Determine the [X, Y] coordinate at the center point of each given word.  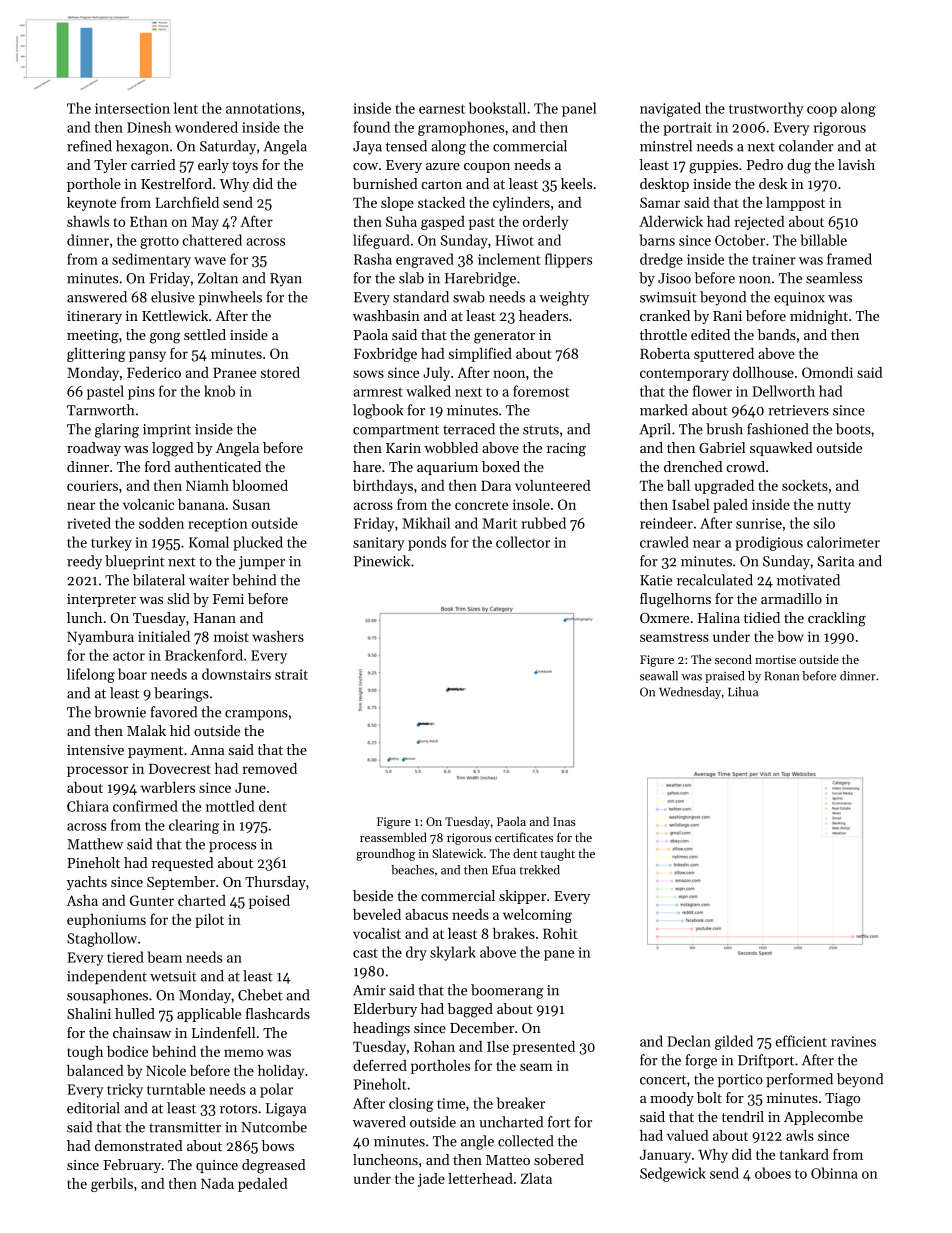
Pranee [234, 372]
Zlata [536, 1178]
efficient [801, 1041]
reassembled [393, 837]
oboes [773, 1173]
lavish [856, 164]
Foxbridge [385, 355]
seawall [659, 676]
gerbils [112, 1185]
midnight [819, 317]
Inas [564, 821]
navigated [670, 109]
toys [245, 167]
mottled [230, 806]
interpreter [101, 600]
